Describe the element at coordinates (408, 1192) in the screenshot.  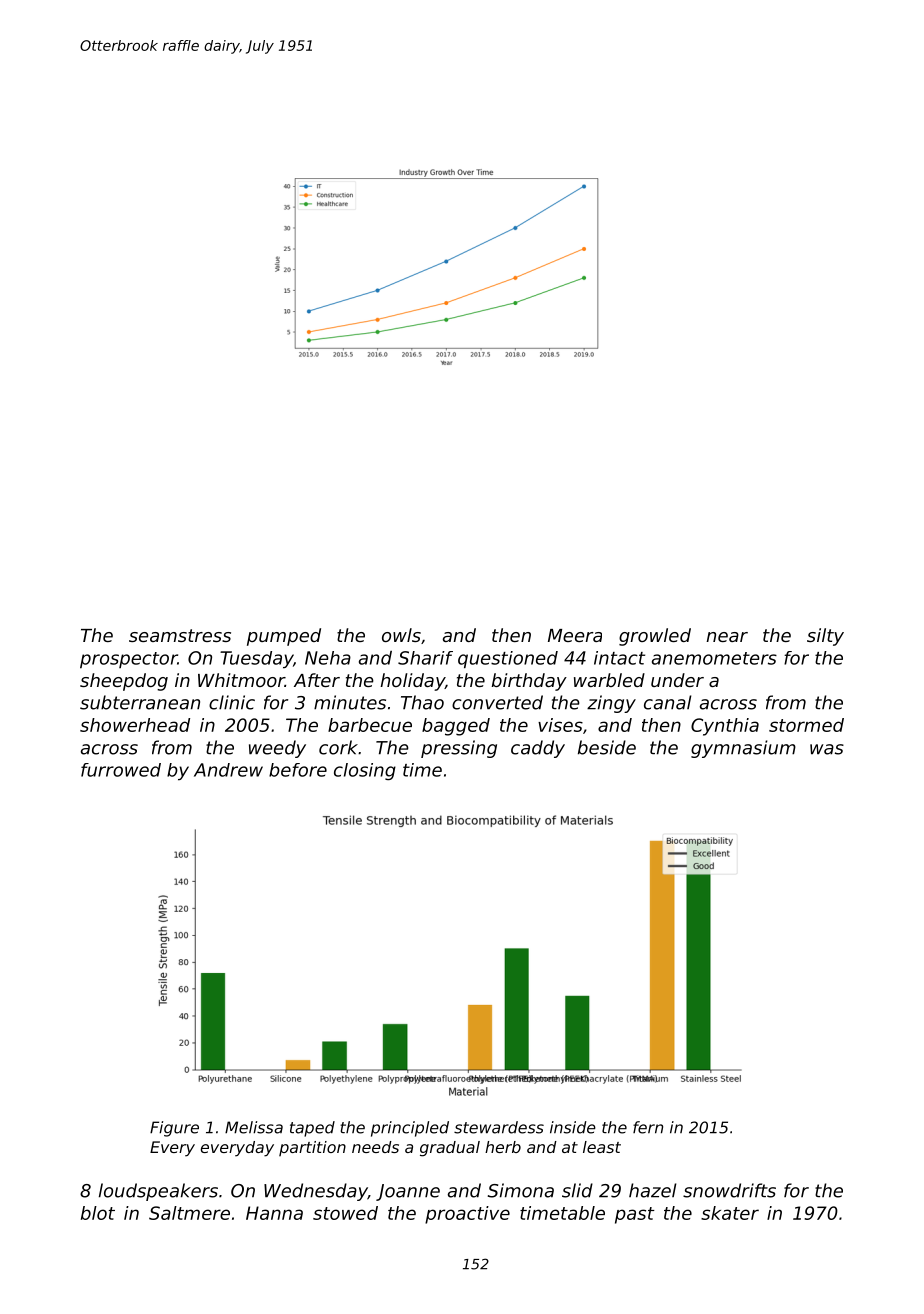
I see `Joanne` at that location.
